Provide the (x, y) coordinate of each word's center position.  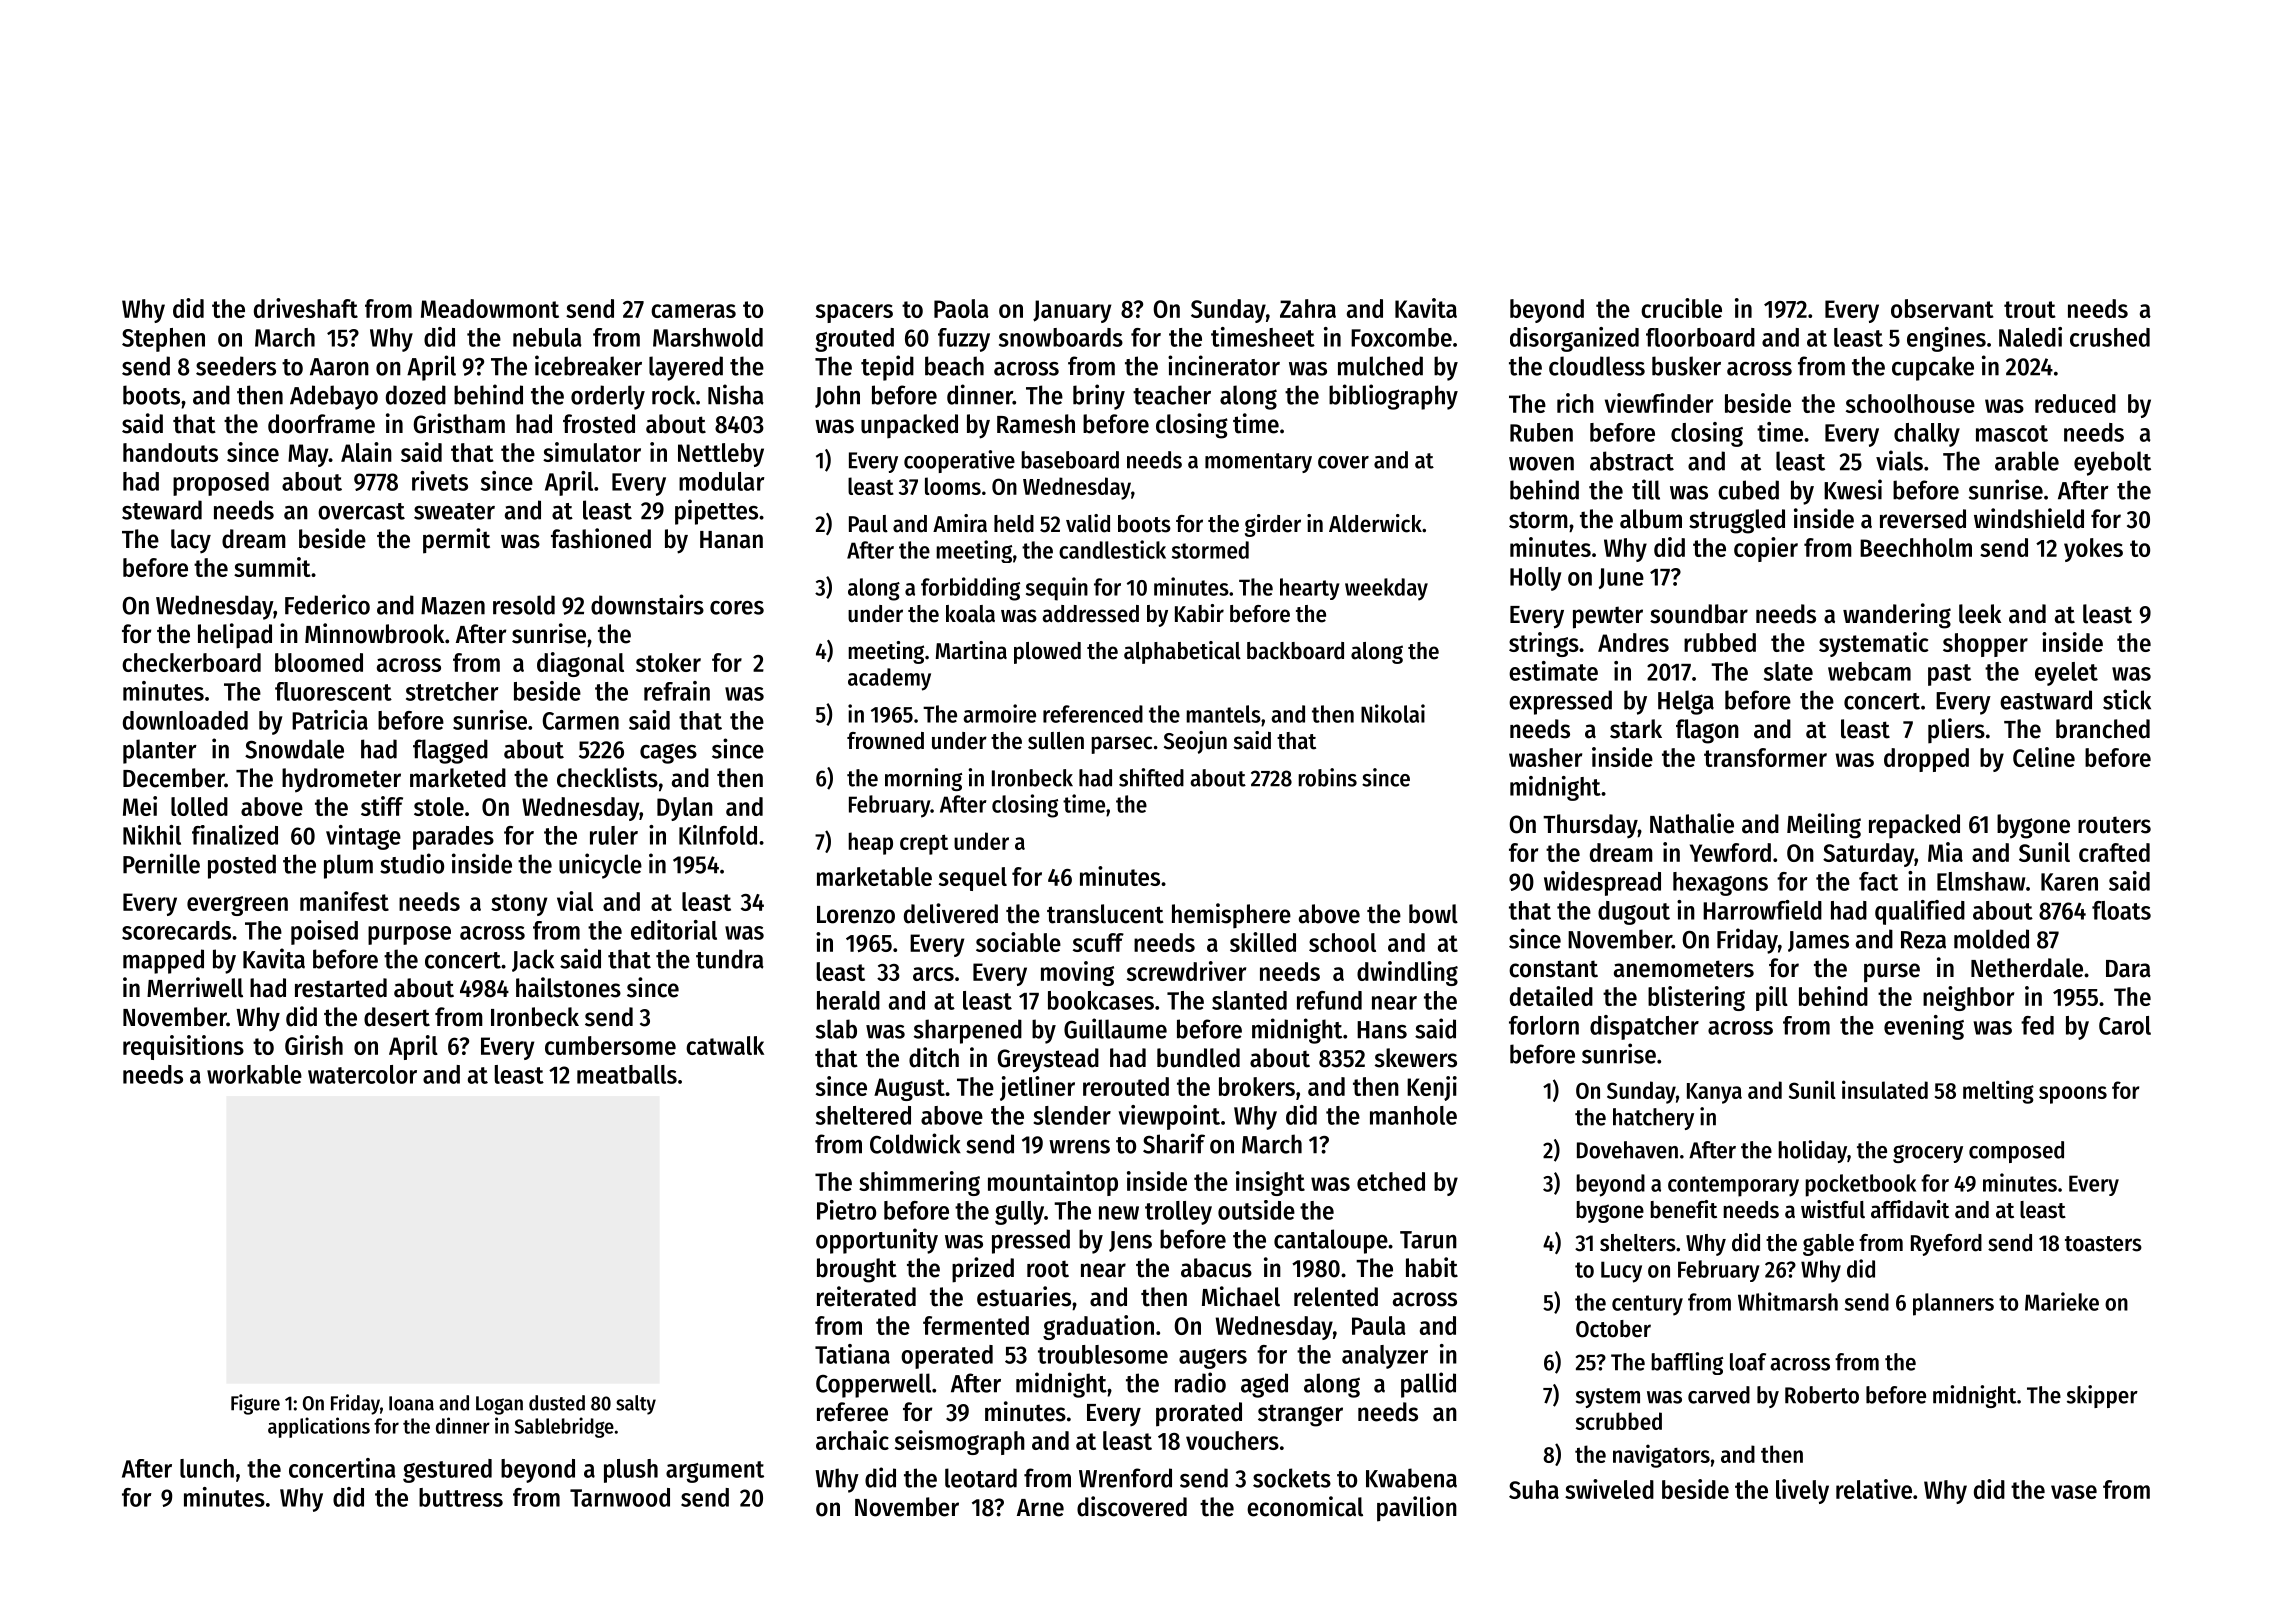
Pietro (846, 1210)
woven (1541, 464)
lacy (191, 541)
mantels (1223, 714)
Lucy (1621, 1272)
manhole (1413, 1115)
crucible (1681, 308)
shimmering (919, 1183)
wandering (1897, 616)
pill (1772, 998)
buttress (461, 1497)
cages (668, 754)
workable (254, 1074)
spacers (854, 313)
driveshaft (306, 308)
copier (1766, 549)
